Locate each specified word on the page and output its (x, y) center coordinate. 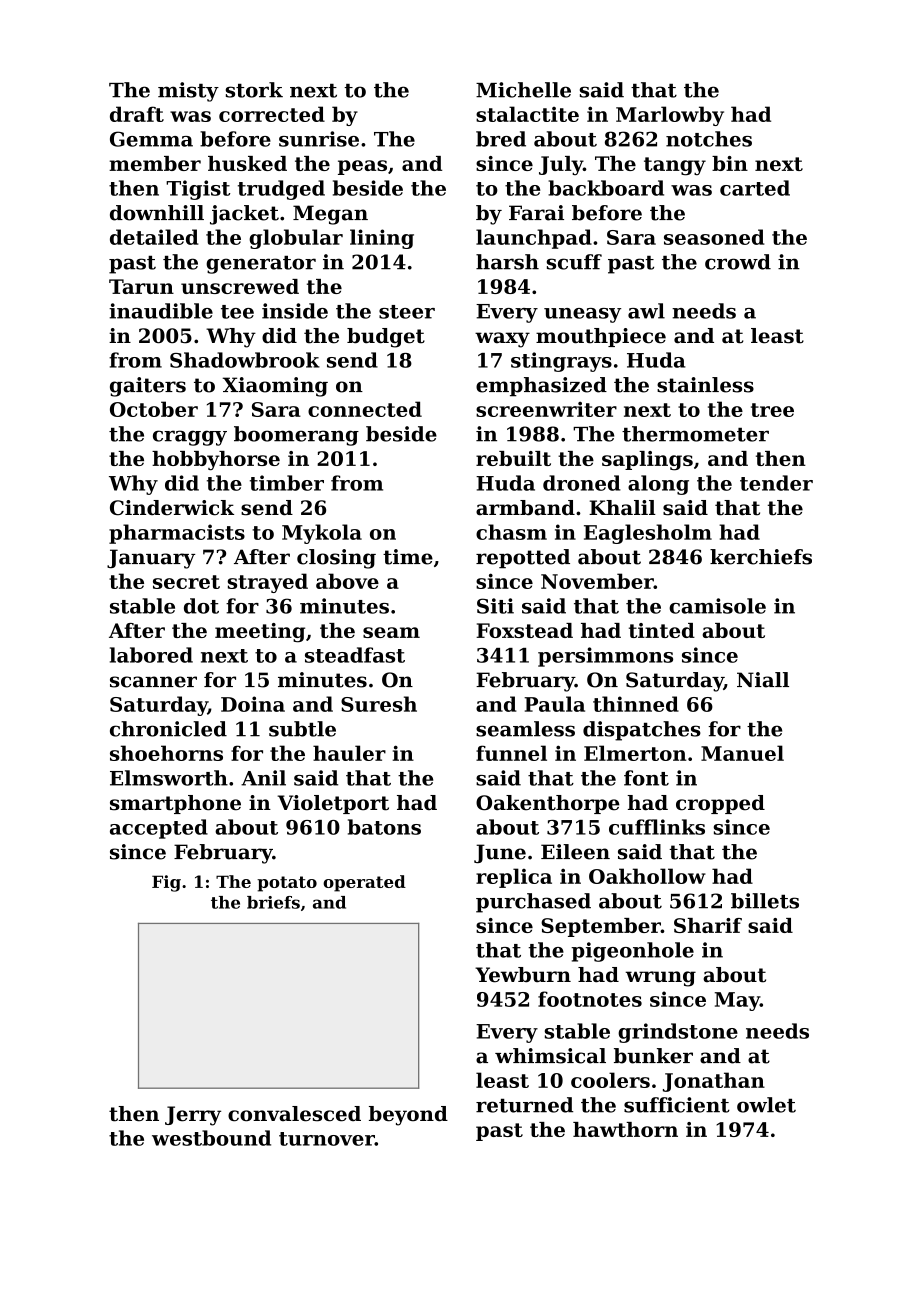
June (500, 853)
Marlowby (670, 116)
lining (382, 239)
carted (755, 188)
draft (137, 114)
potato (287, 884)
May (737, 1001)
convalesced (294, 1114)
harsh (507, 262)
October (154, 409)
